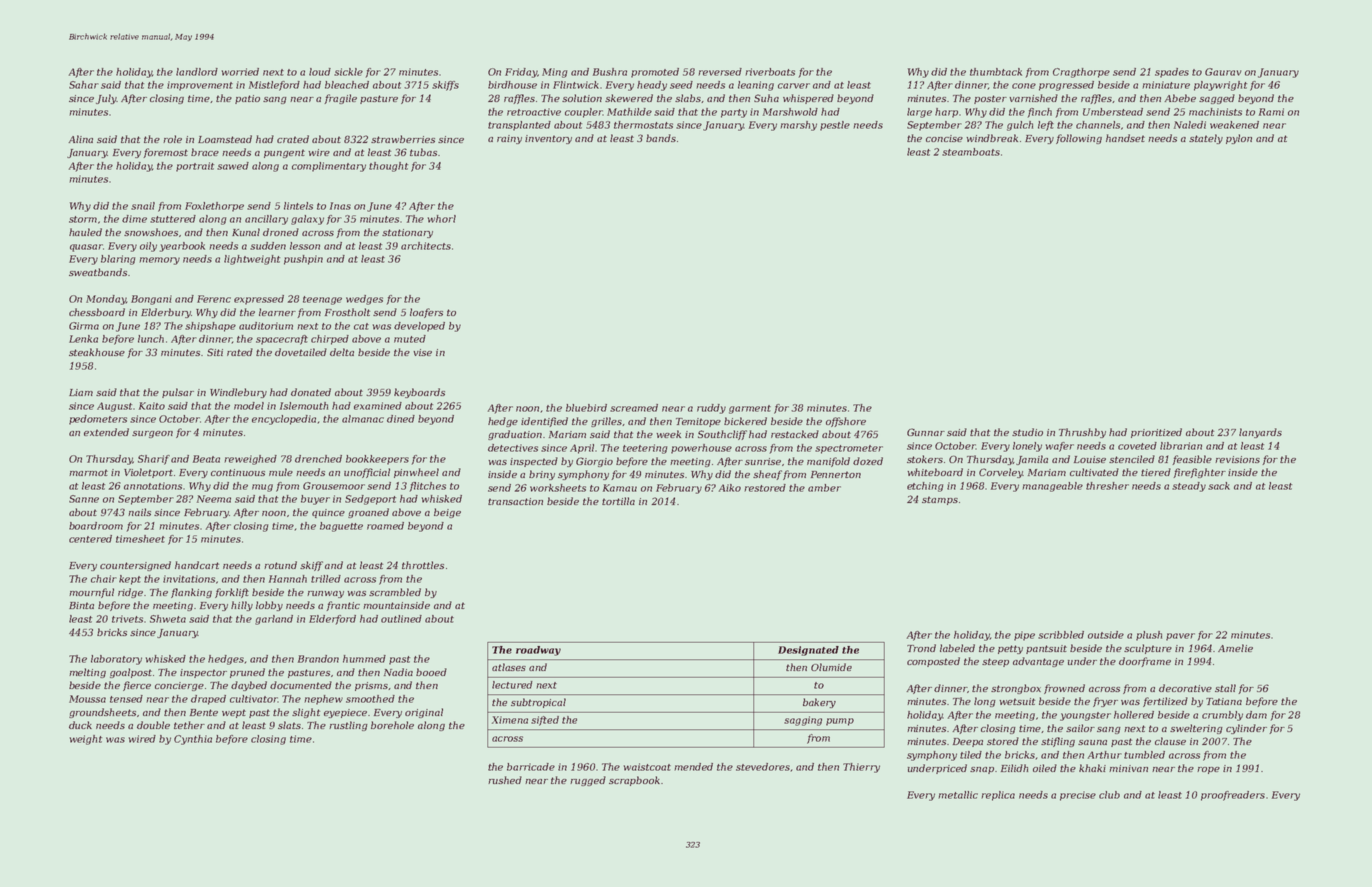 This screenshot has width=1372, height=887. What do you see at coordinates (195, 167) in the screenshot?
I see `portrait` at bounding box center [195, 167].
